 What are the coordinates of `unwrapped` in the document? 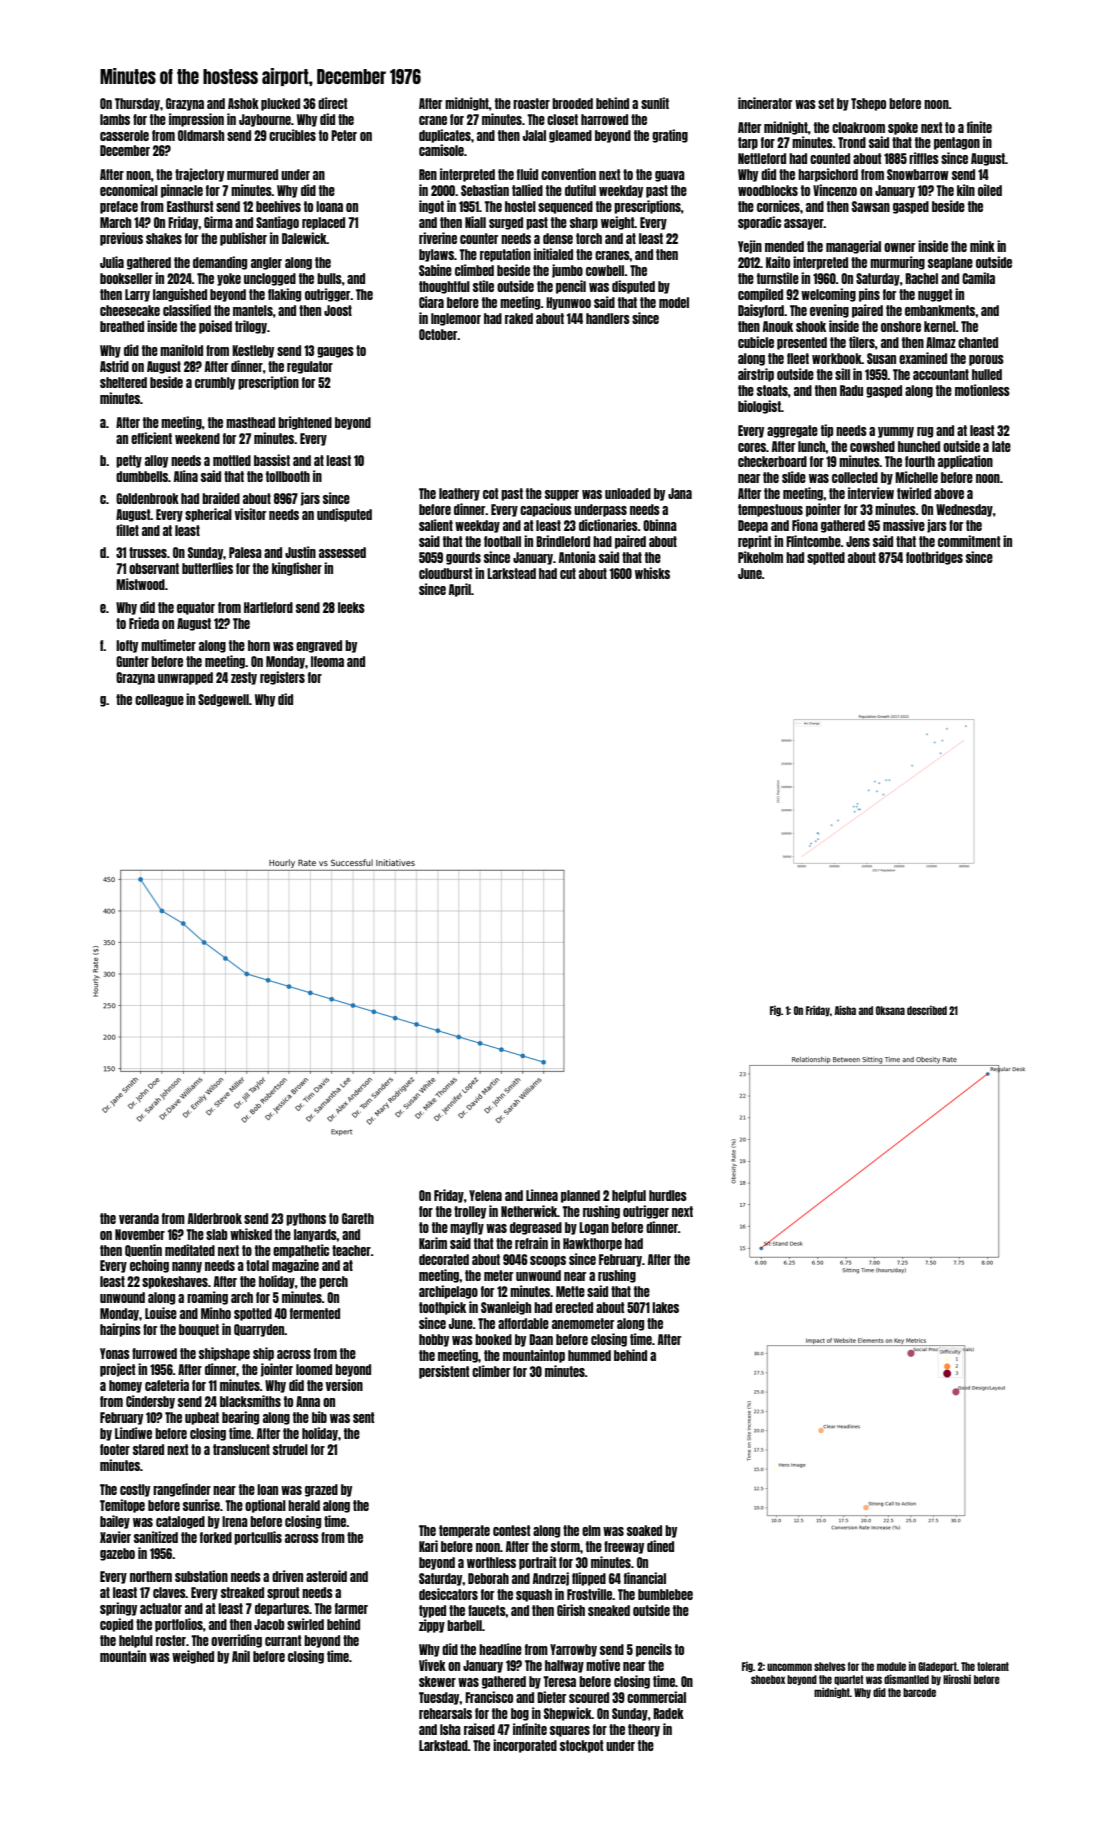 It's located at (185, 678).
